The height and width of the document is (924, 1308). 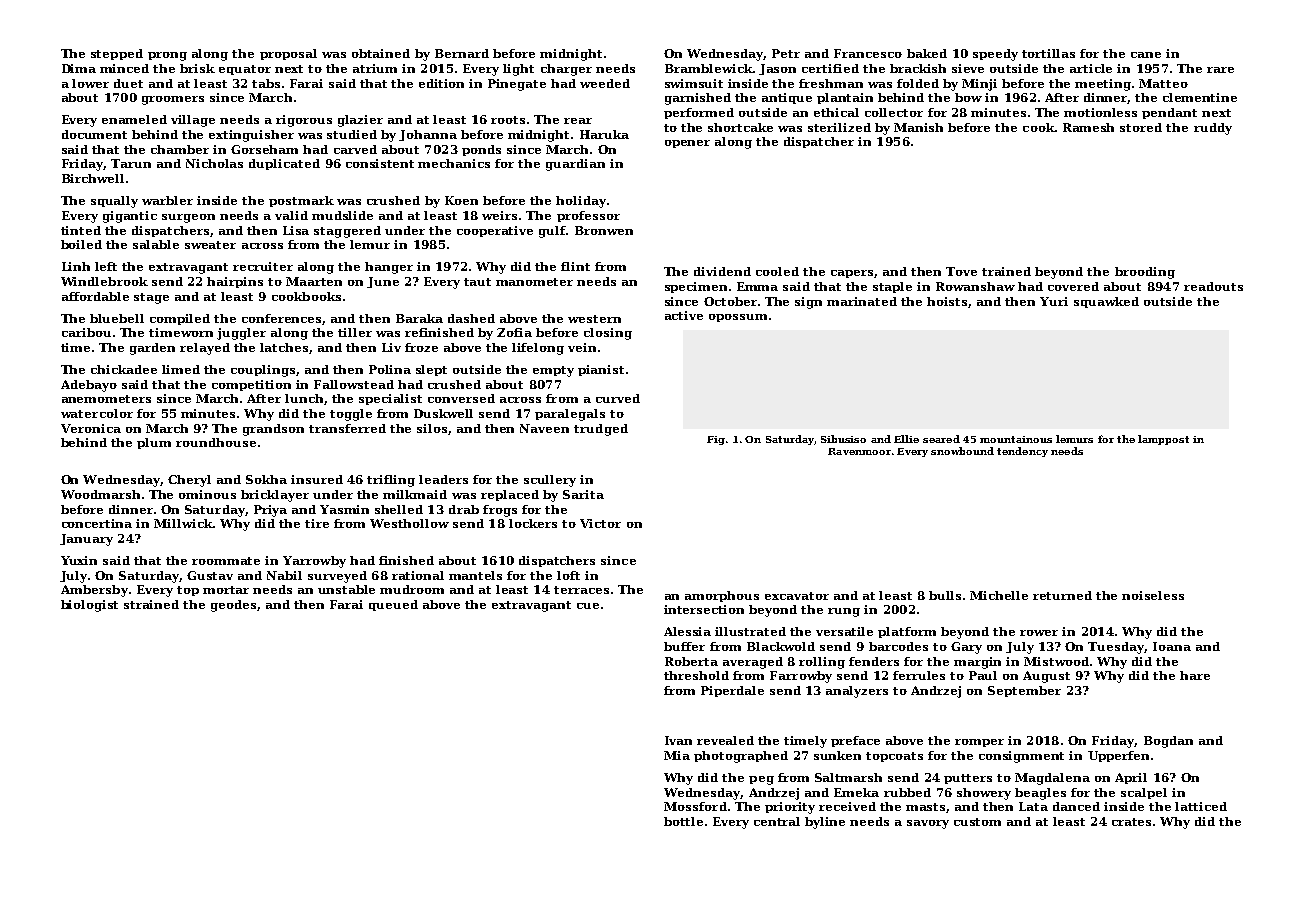 I want to click on noiseless, so click(x=1153, y=595).
